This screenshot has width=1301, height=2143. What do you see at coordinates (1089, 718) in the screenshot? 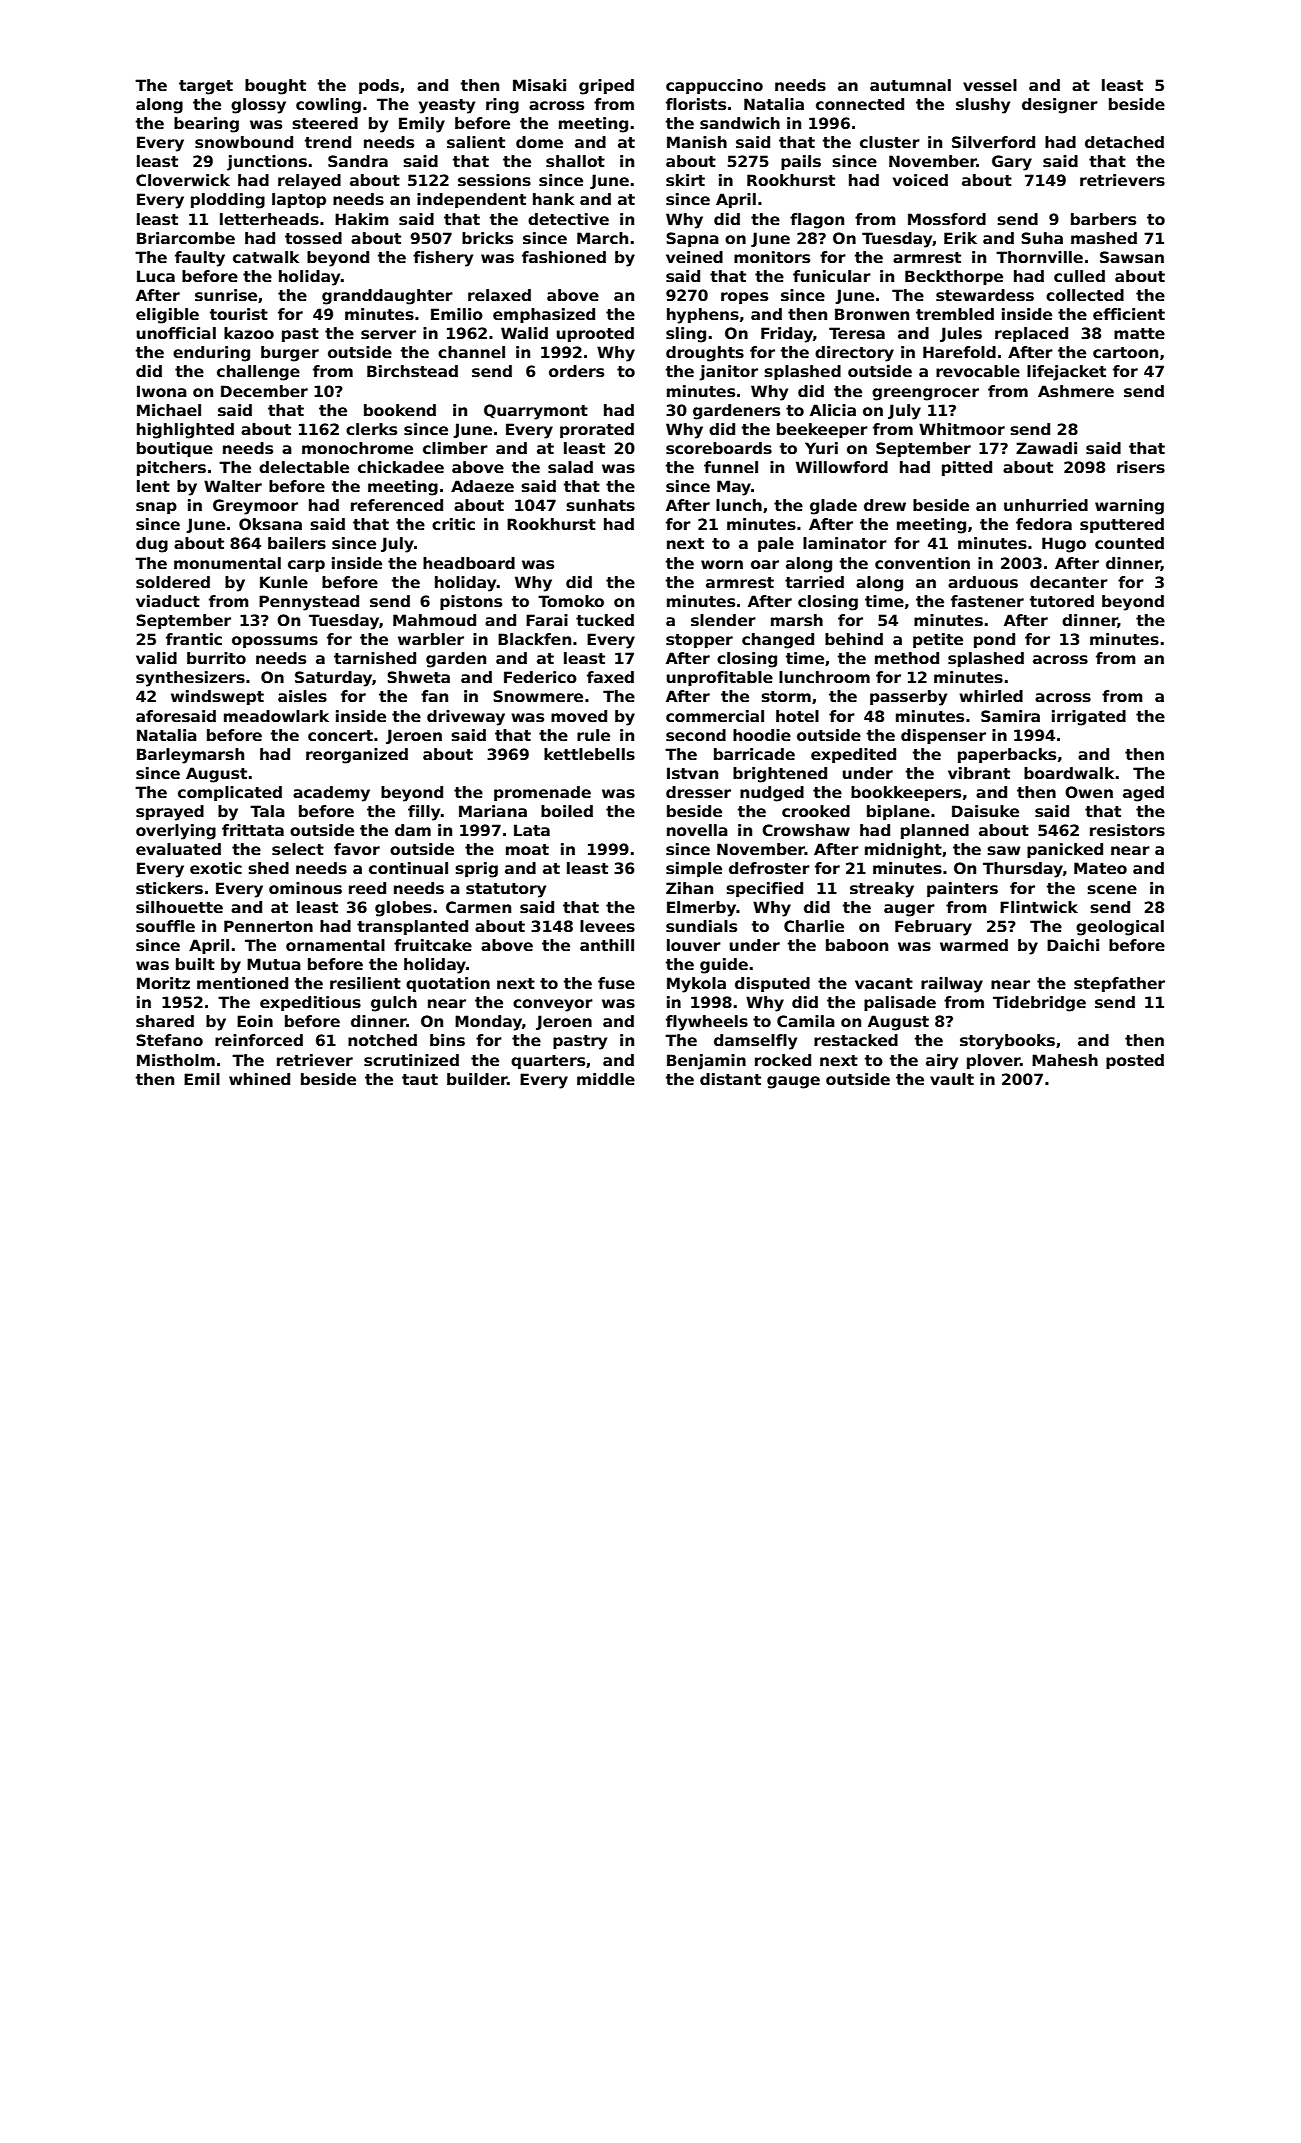
I see `irrigated` at bounding box center [1089, 718].
